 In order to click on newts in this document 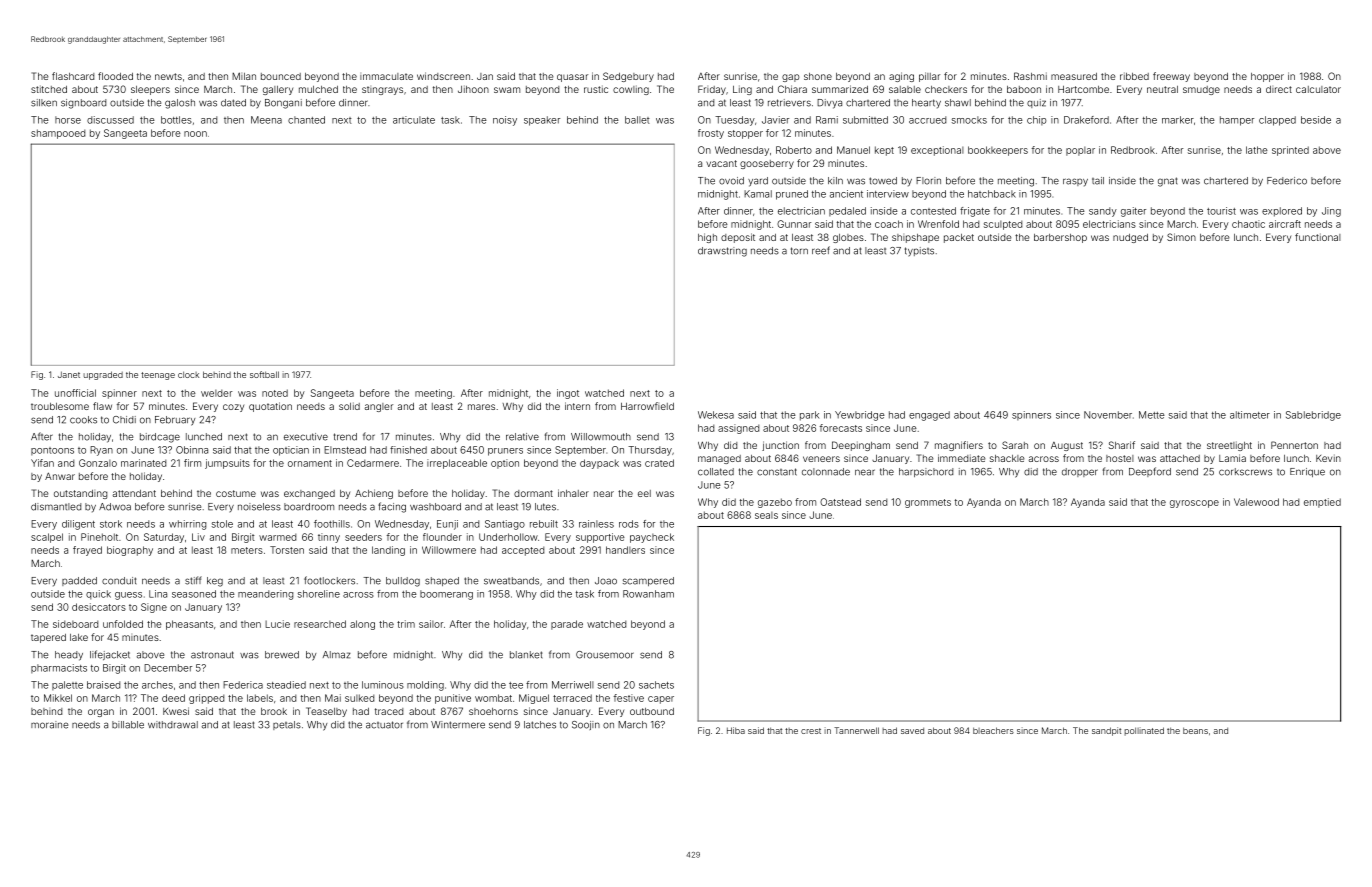, I will do `click(168, 76)`.
